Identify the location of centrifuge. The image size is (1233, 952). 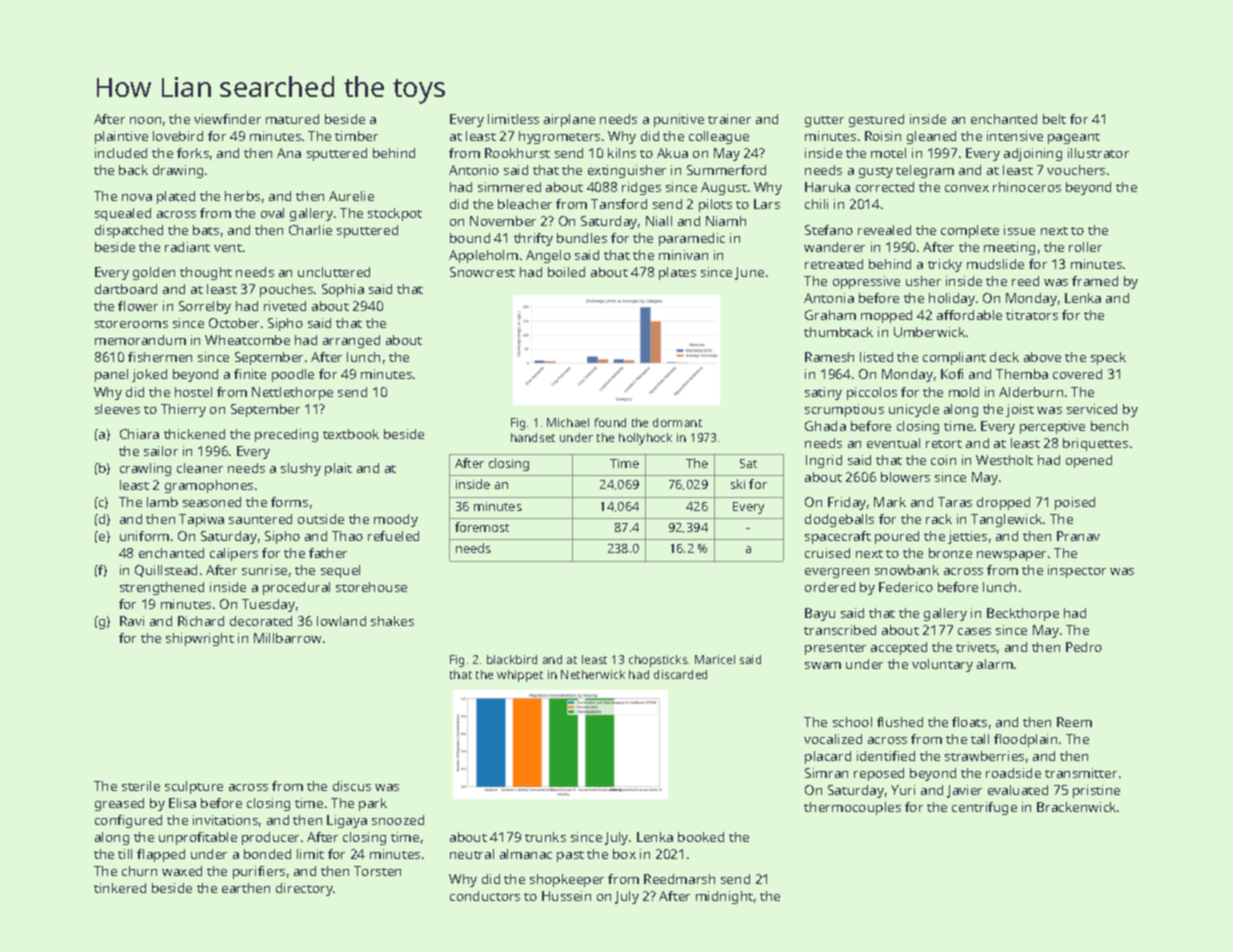
(984, 808).
